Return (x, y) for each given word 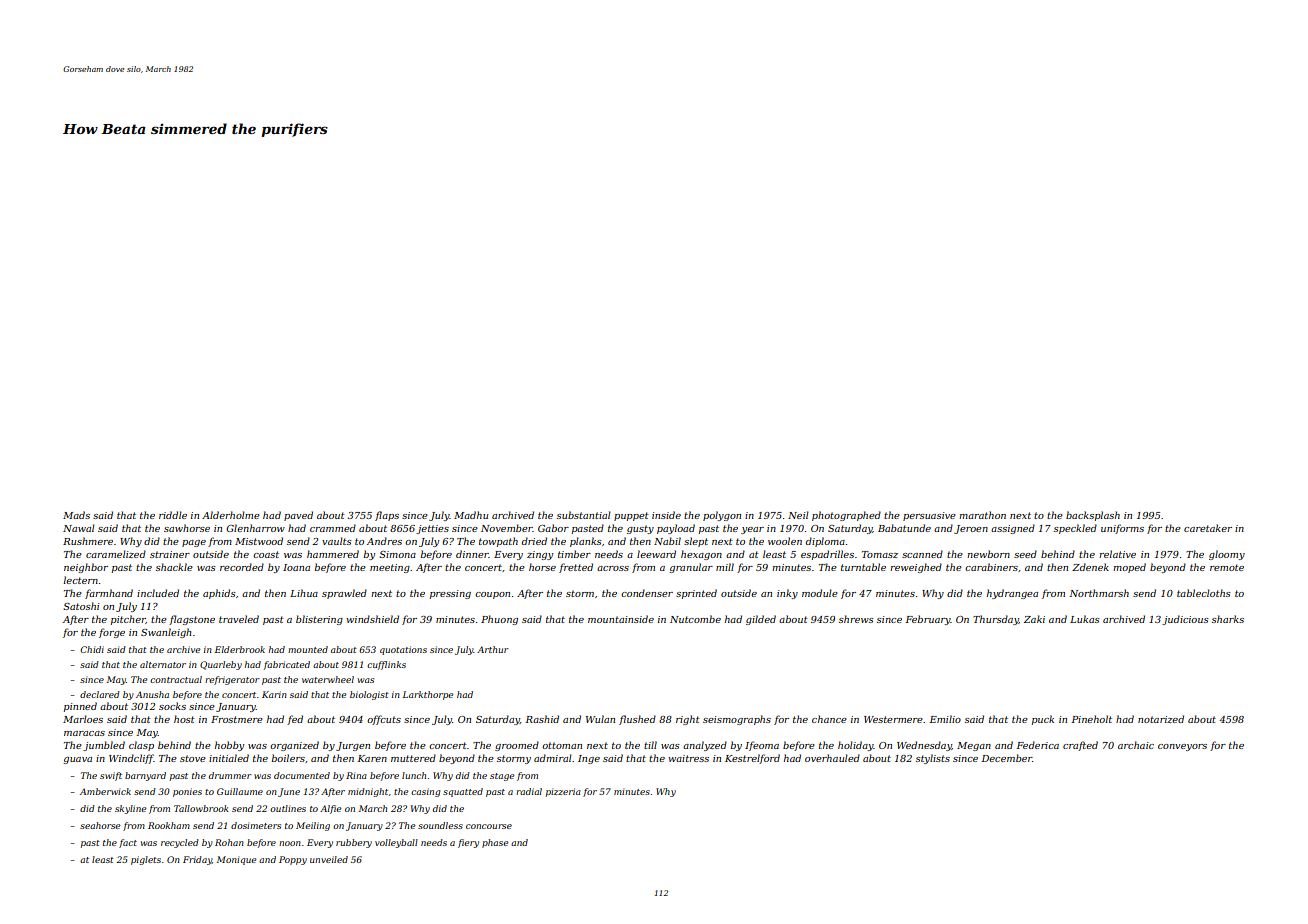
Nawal (79, 528)
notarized (1161, 719)
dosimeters (256, 825)
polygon (722, 516)
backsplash (1093, 516)
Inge (589, 759)
